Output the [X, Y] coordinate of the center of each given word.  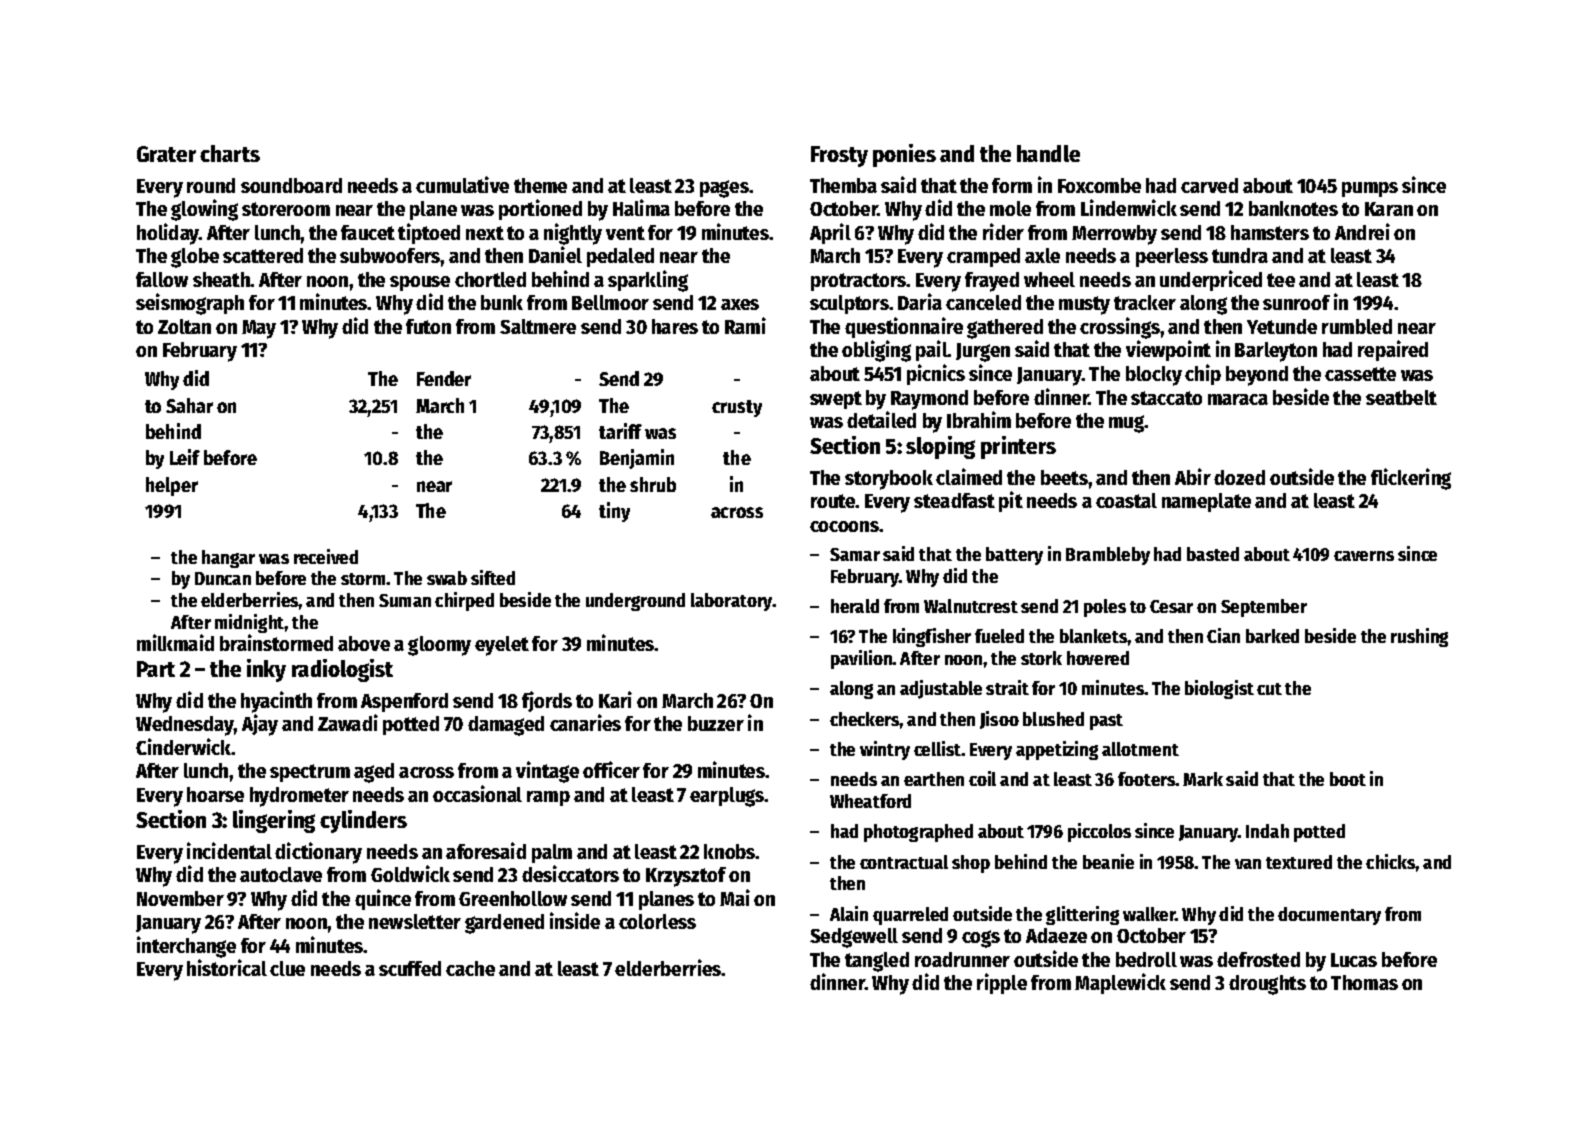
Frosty [839, 156]
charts [230, 153]
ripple [1002, 983]
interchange [186, 947]
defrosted [1258, 959]
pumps [1370, 189]
